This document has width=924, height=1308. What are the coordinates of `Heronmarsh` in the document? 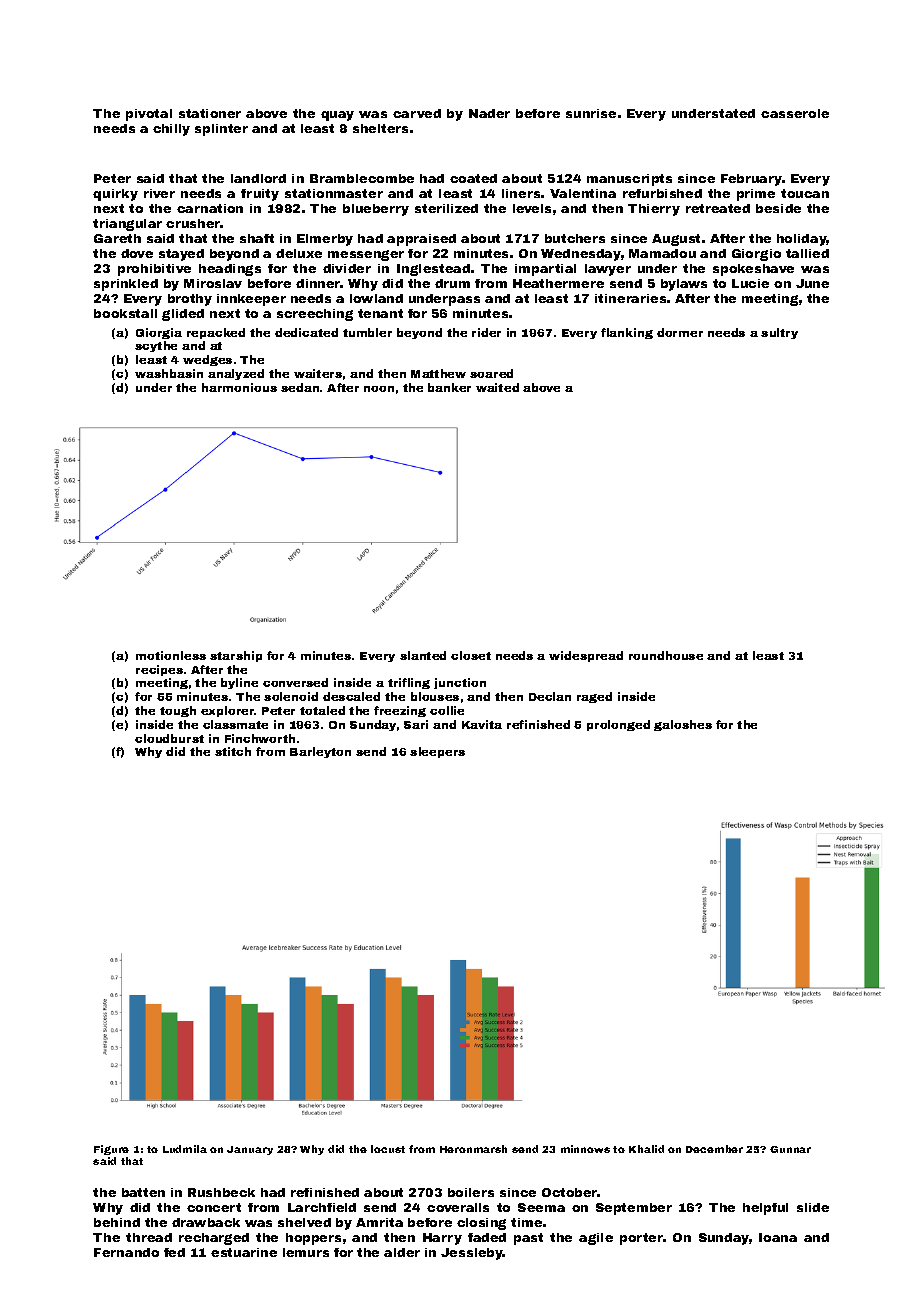 It's located at (473, 1149).
